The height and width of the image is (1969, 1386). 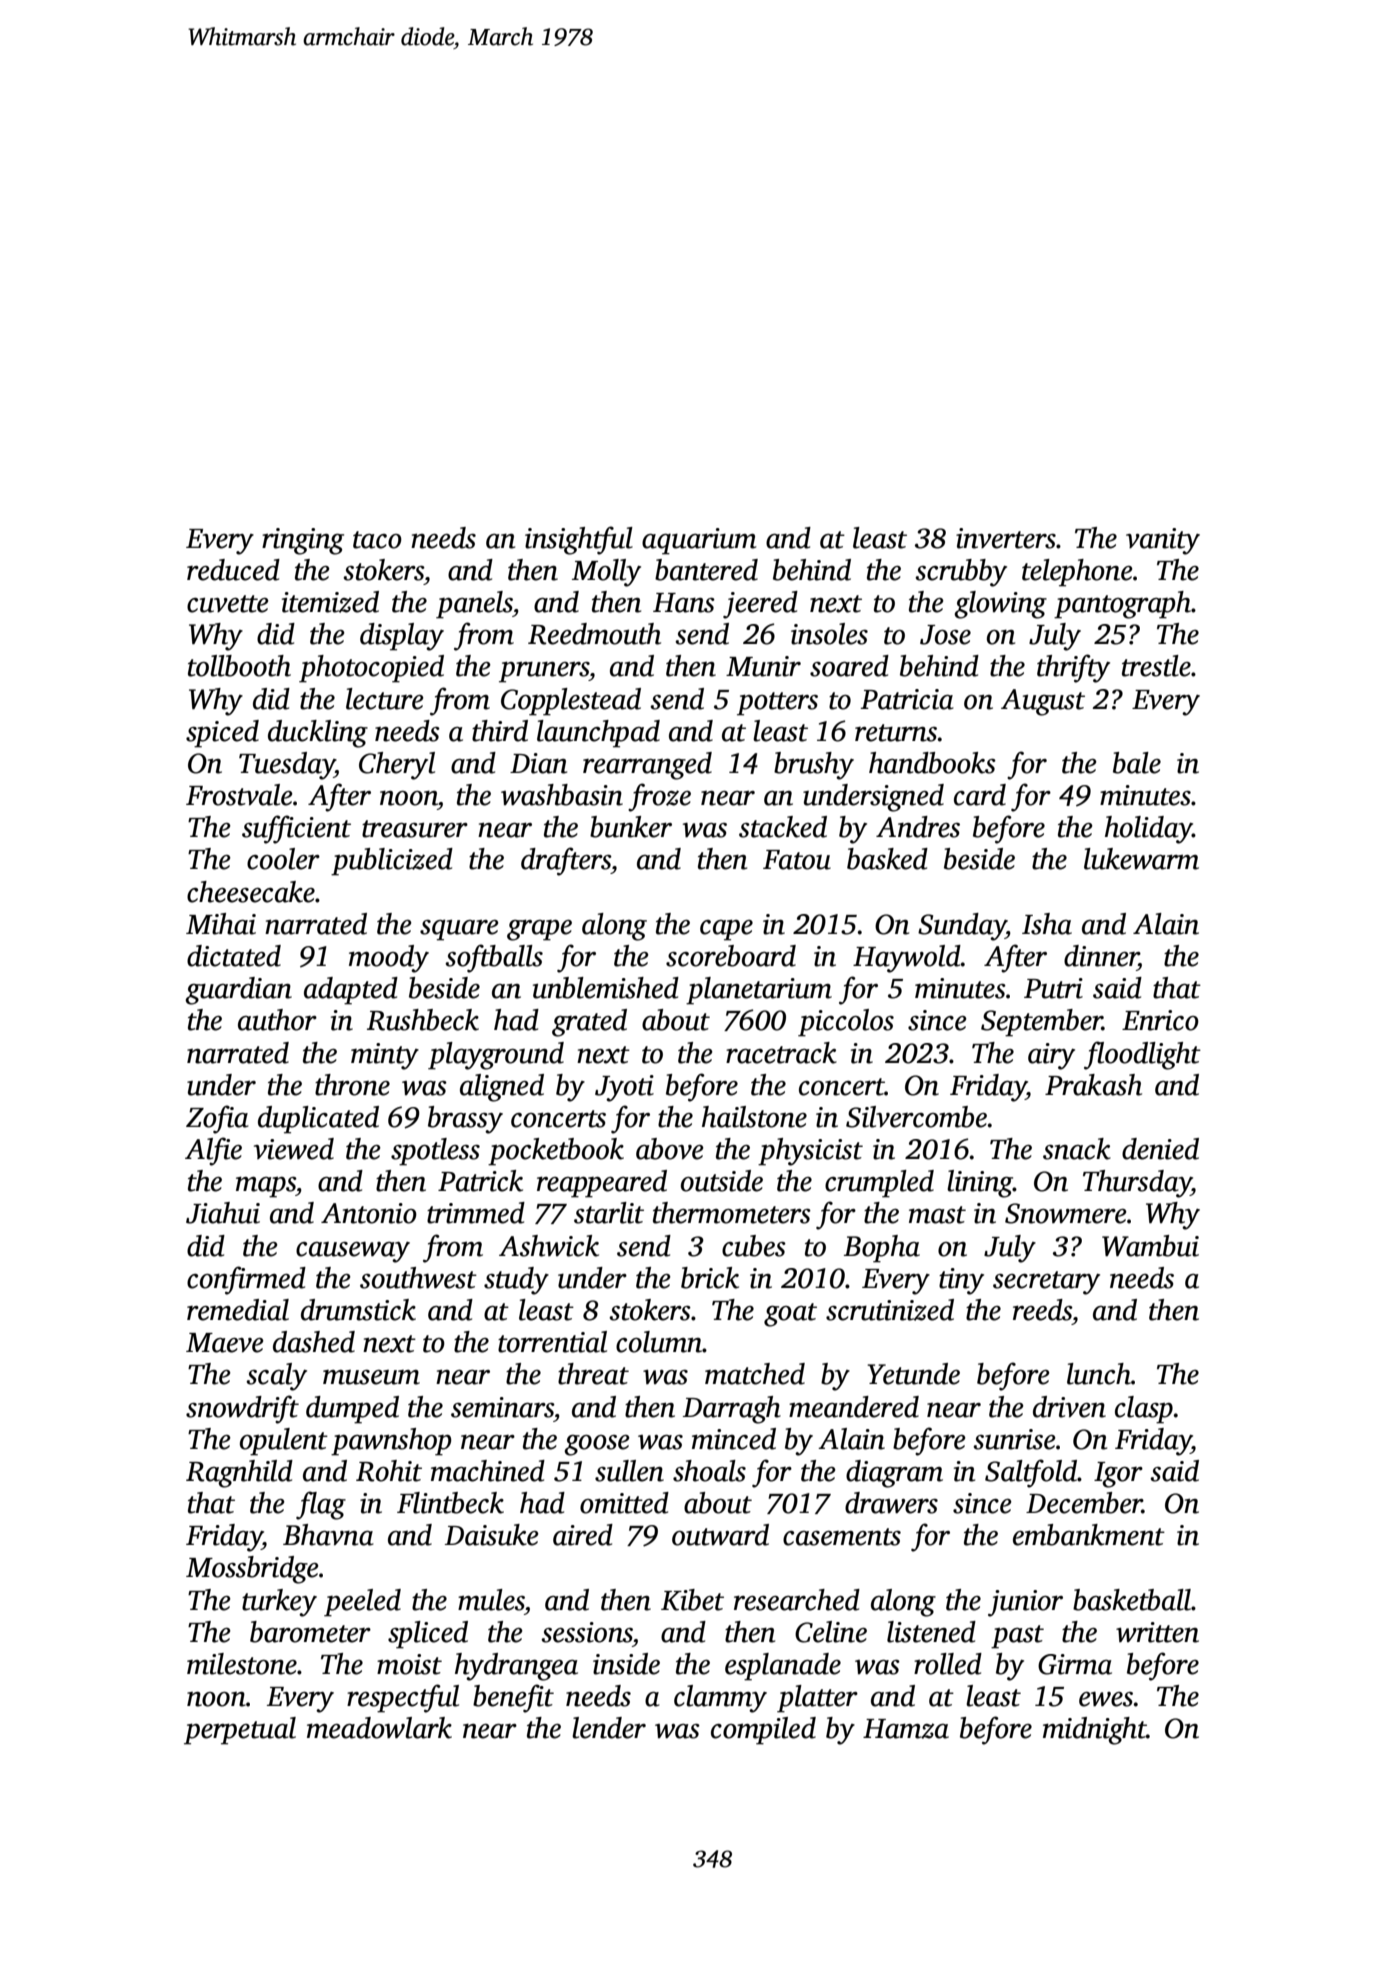 I want to click on casements, so click(x=842, y=1537).
